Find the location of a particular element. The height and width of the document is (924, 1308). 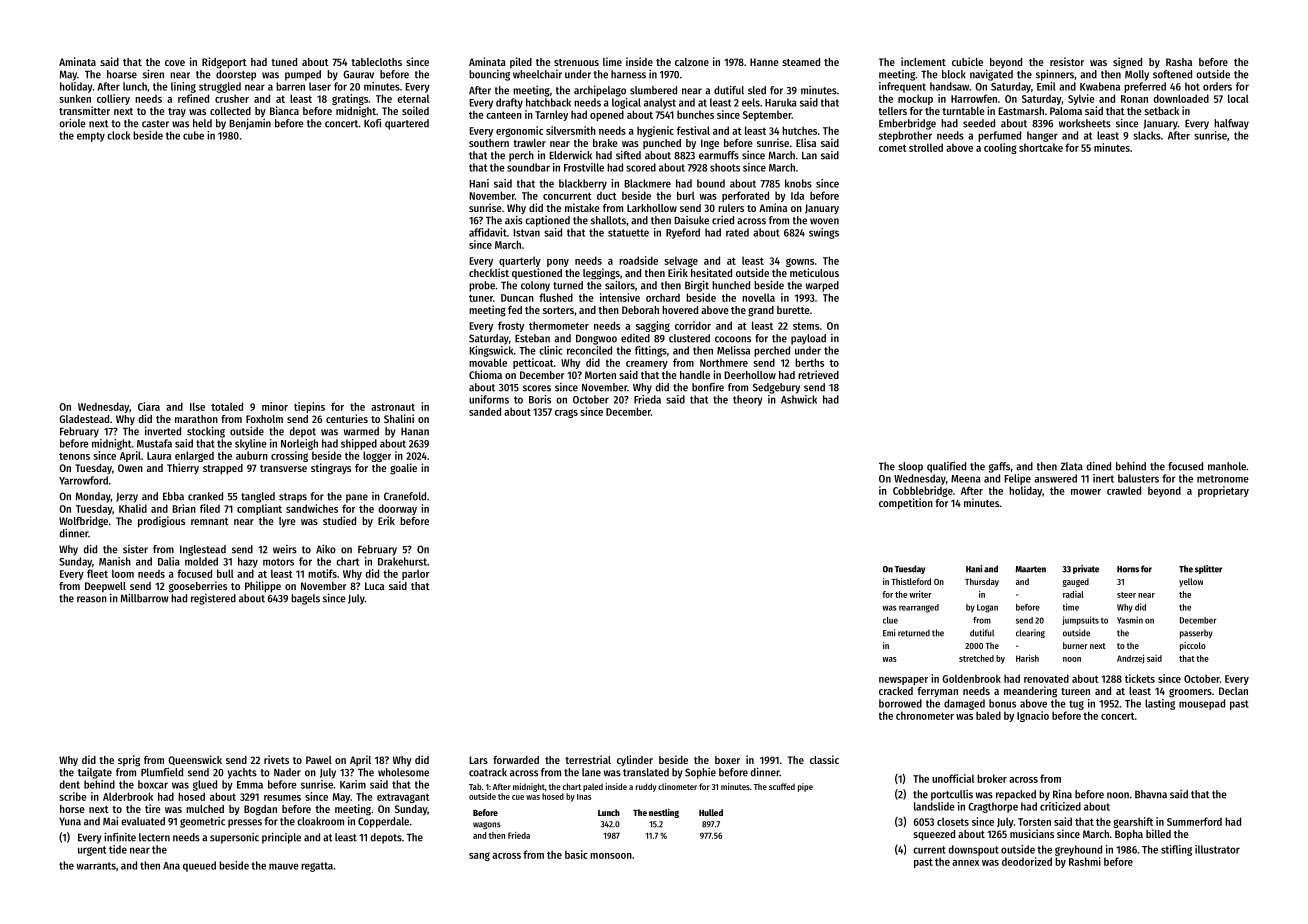

Cranefold is located at coordinates (405, 496).
